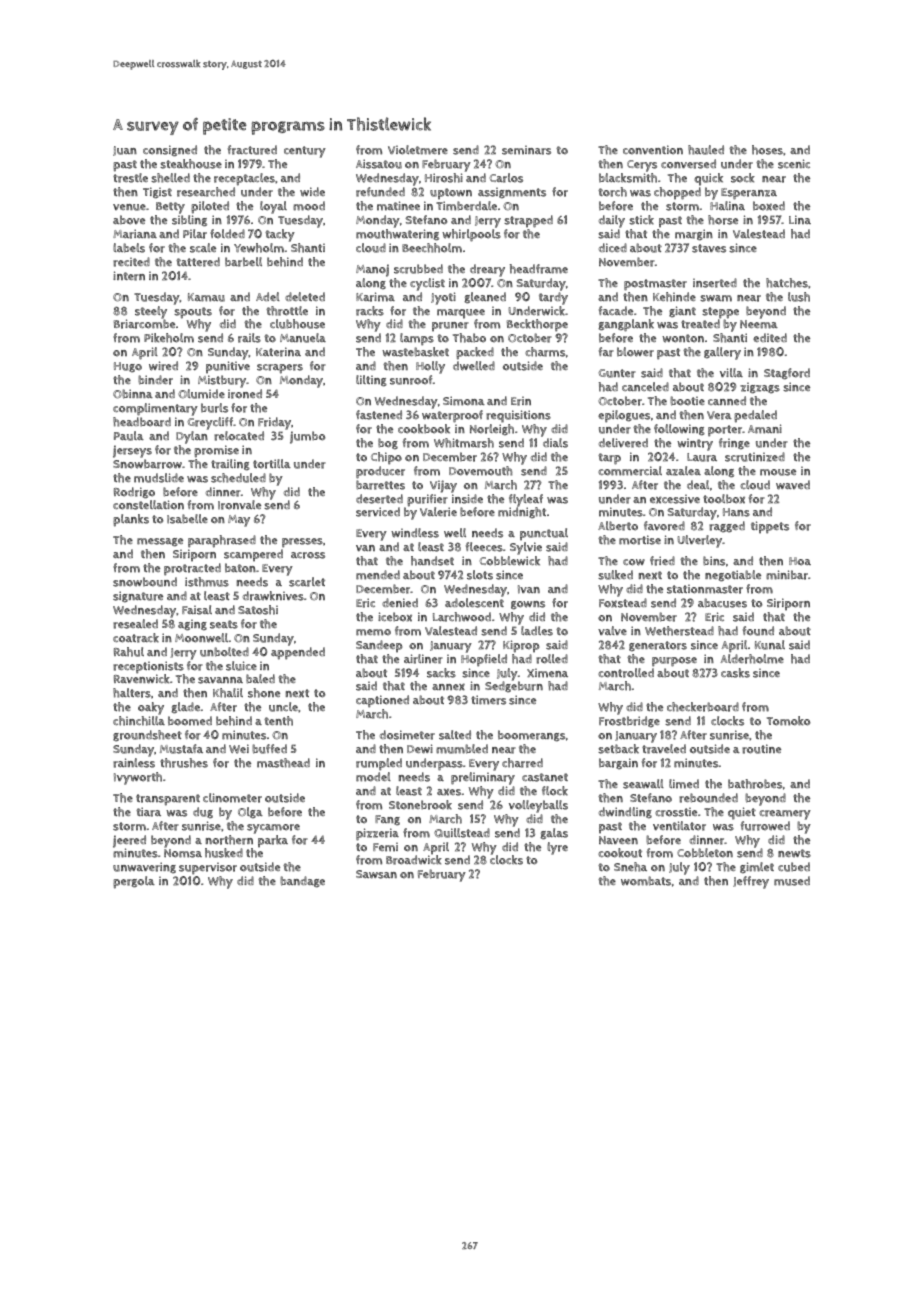 The image size is (924, 1308). I want to click on Holly, so click(430, 367).
